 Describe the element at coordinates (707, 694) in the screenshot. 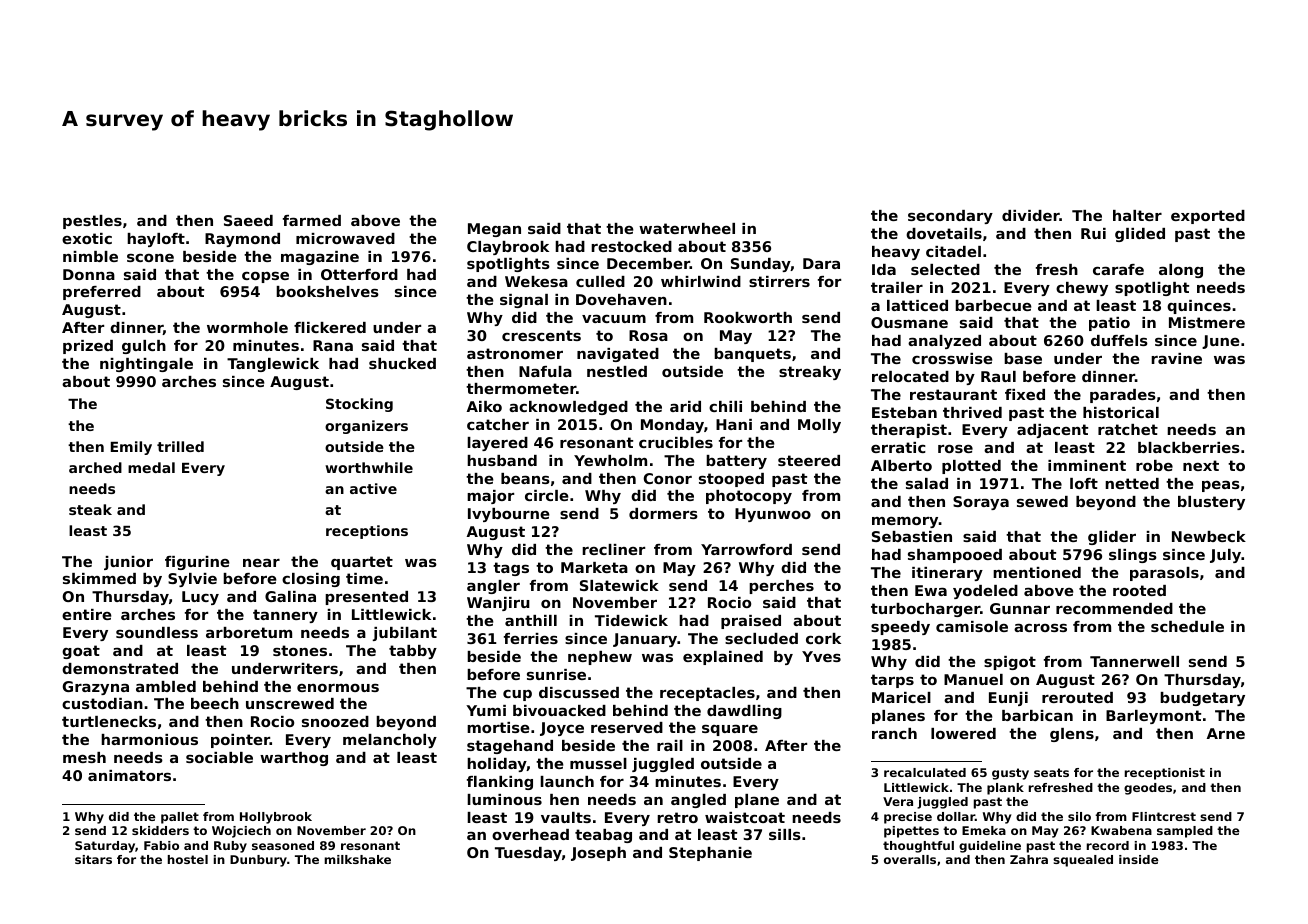

I see `receptacles` at that location.
